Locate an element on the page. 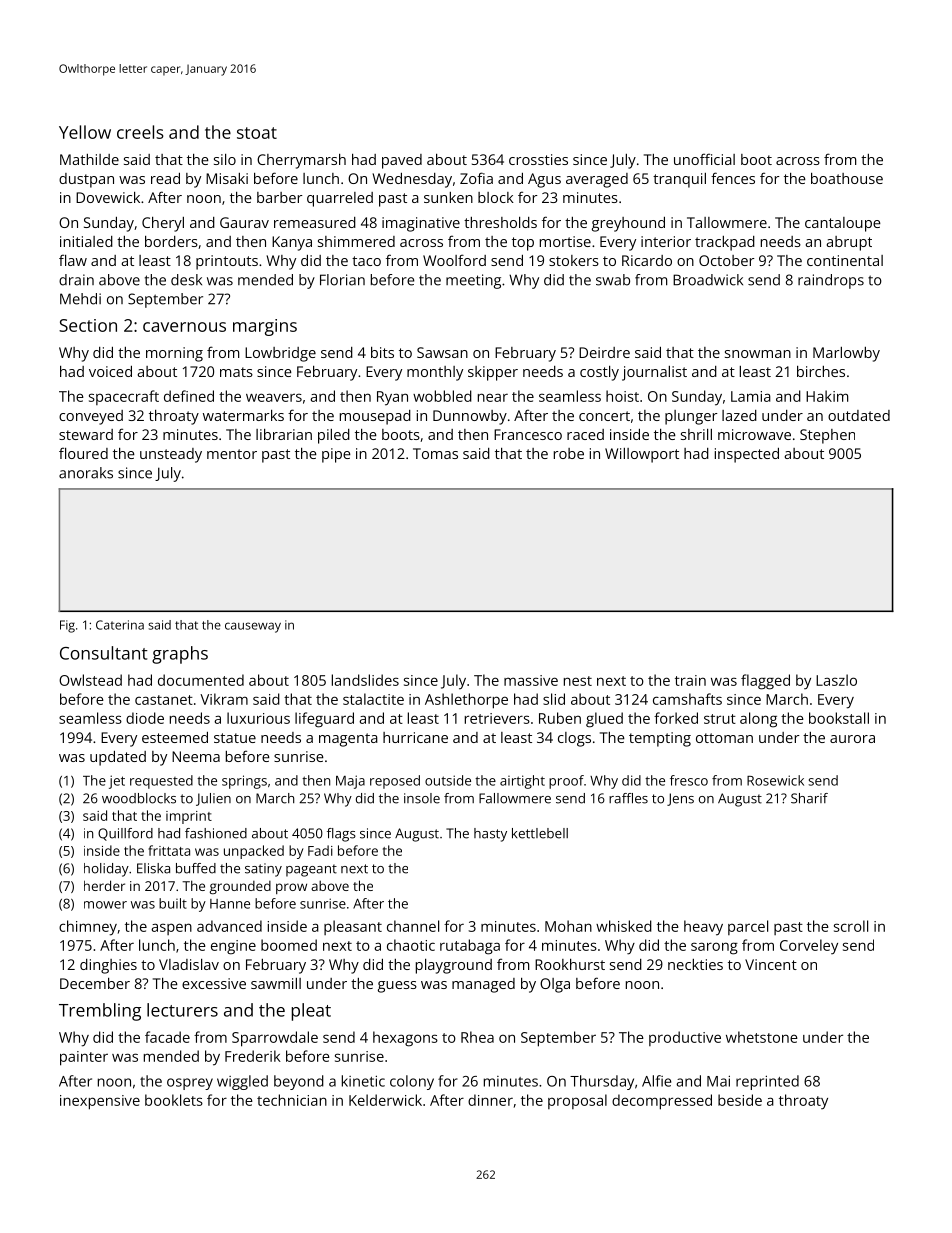 The height and width of the document is (1233, 952). flagged is located at coordinates (765, 682).
